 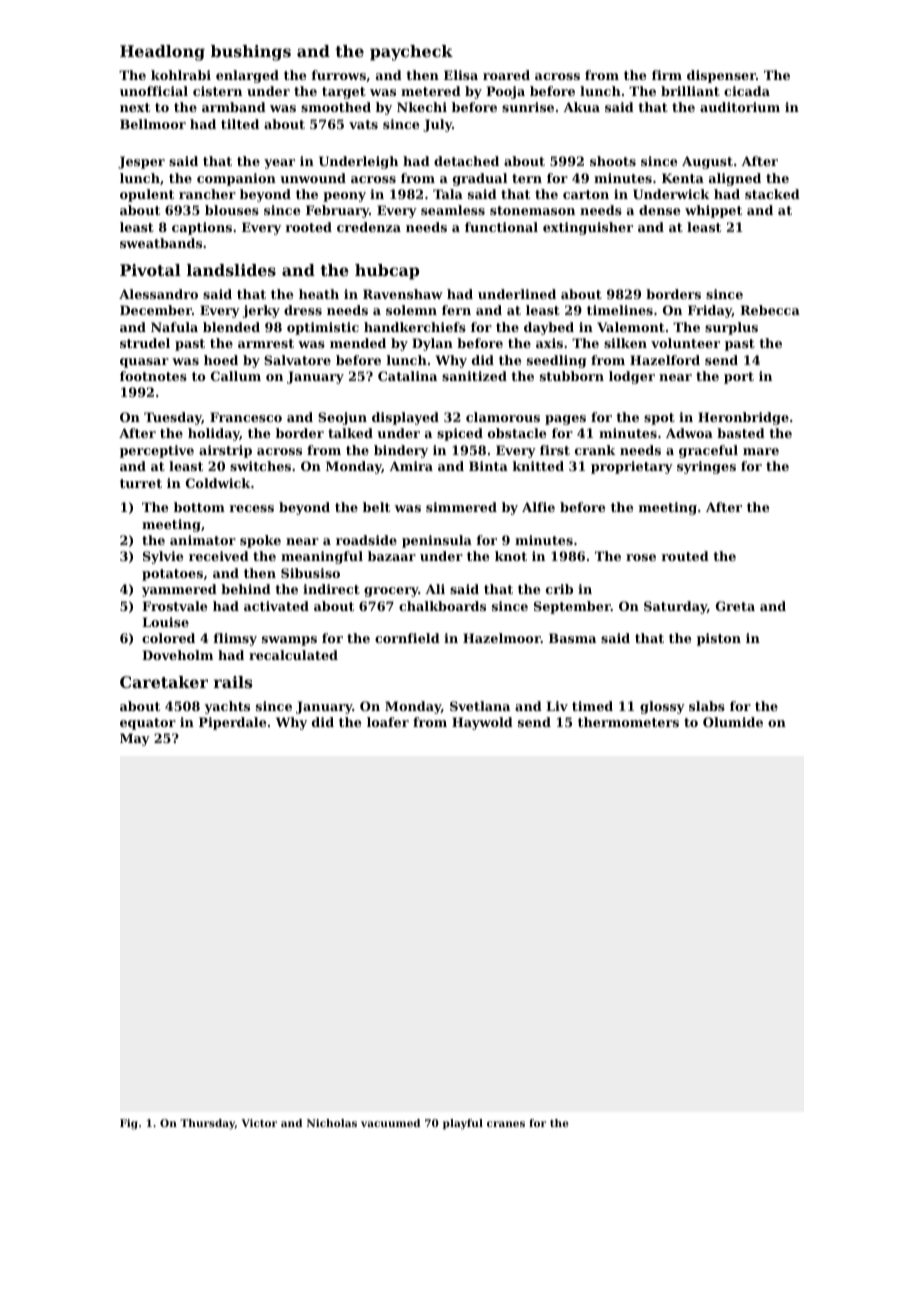 I want to click on Nicholas, so click(x=332, y=1123).
